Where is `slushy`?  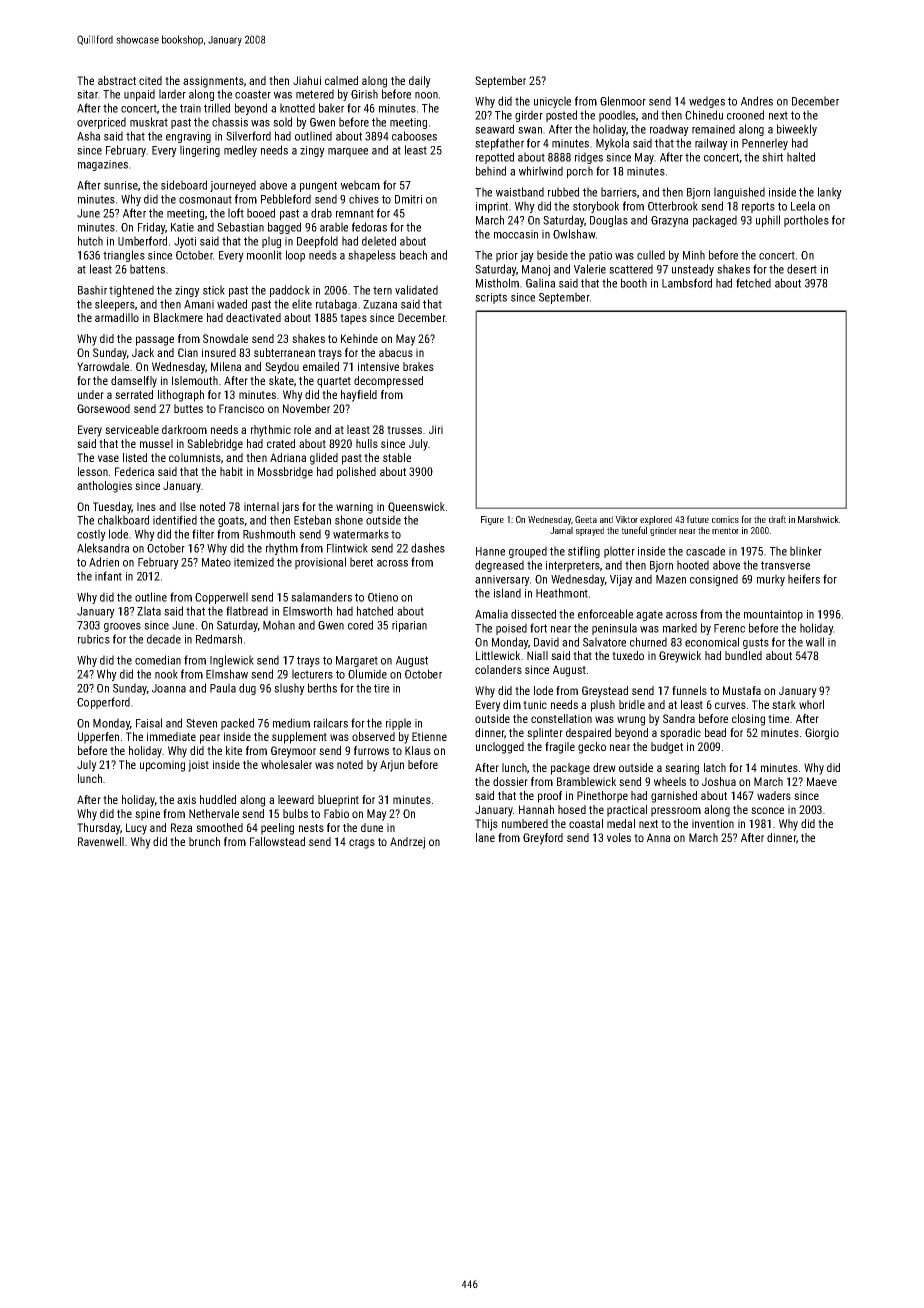
slushy is located at coordinates (289, 689).
